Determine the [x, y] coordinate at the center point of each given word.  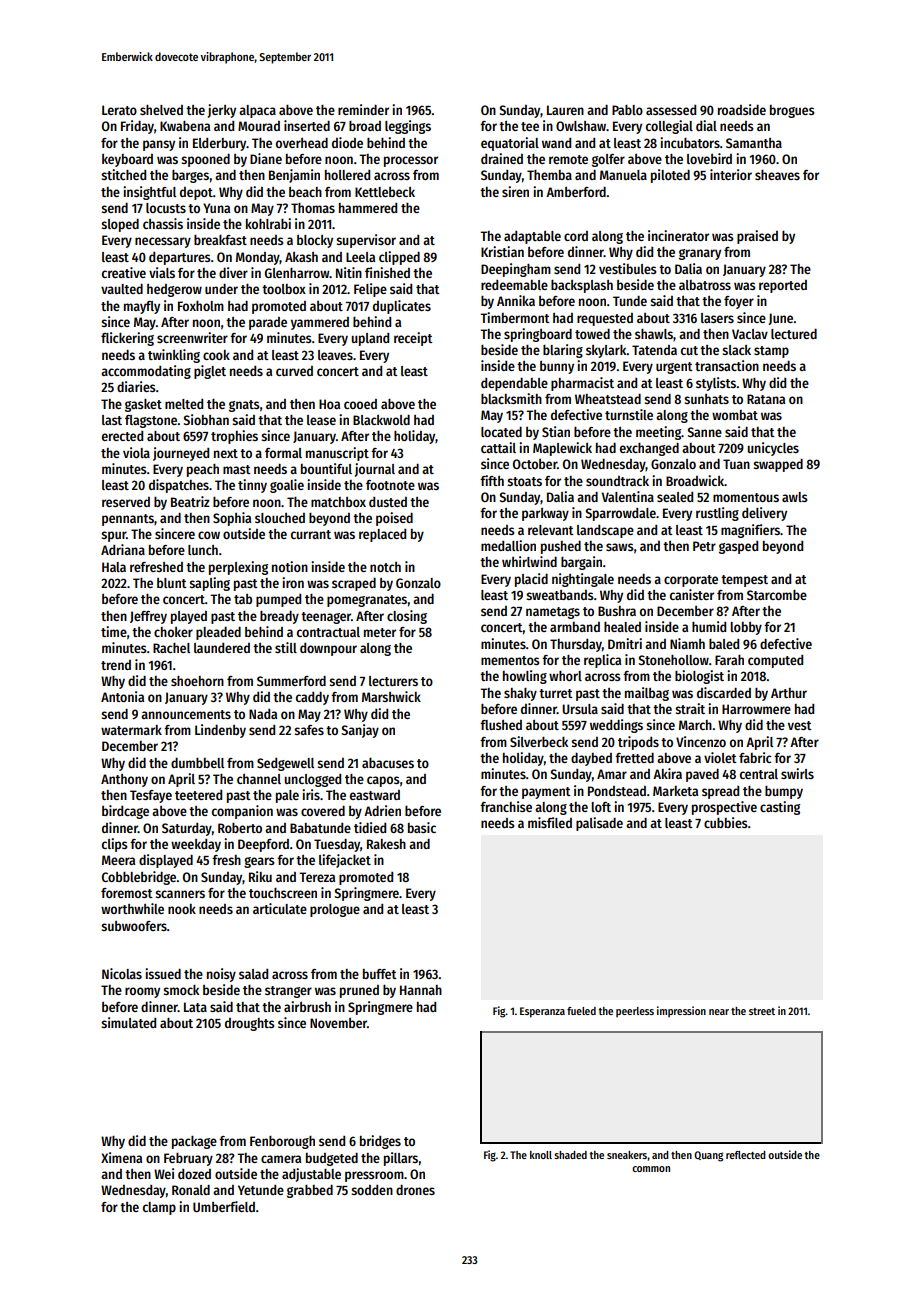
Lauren [565, 110]
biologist [699, 677]
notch [385, 567]
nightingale [583, 580]
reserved [126, 502]
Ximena [121, 1157]
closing [407, 617]
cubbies [726, 822]
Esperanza [542, 1012]
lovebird [709, 158]
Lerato [119, 110]
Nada [263, 714]
